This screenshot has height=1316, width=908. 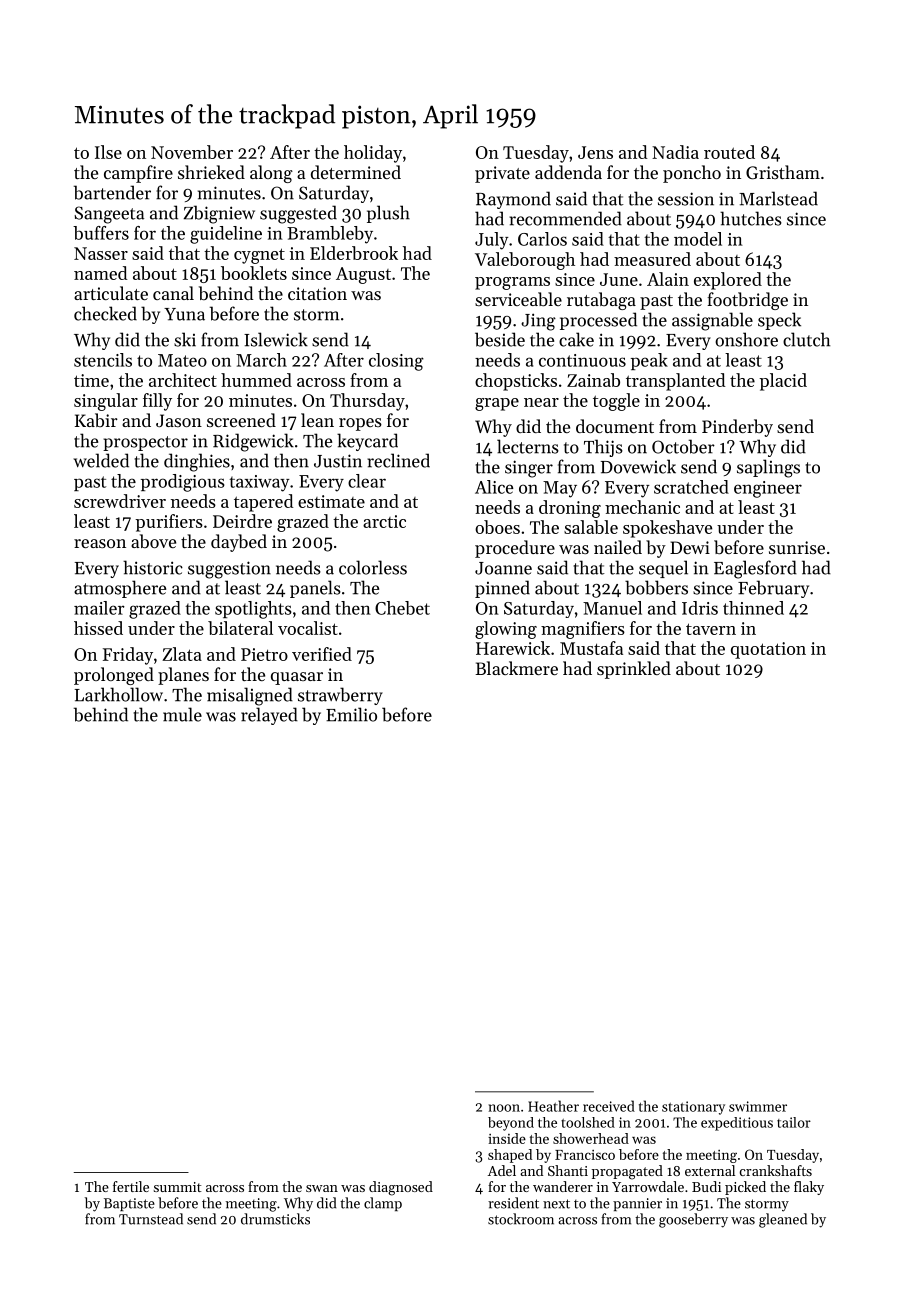 What do you see at coordinates (746, 339) in the screenshot?
I see `onshore` at bounding box center [746, 339].
